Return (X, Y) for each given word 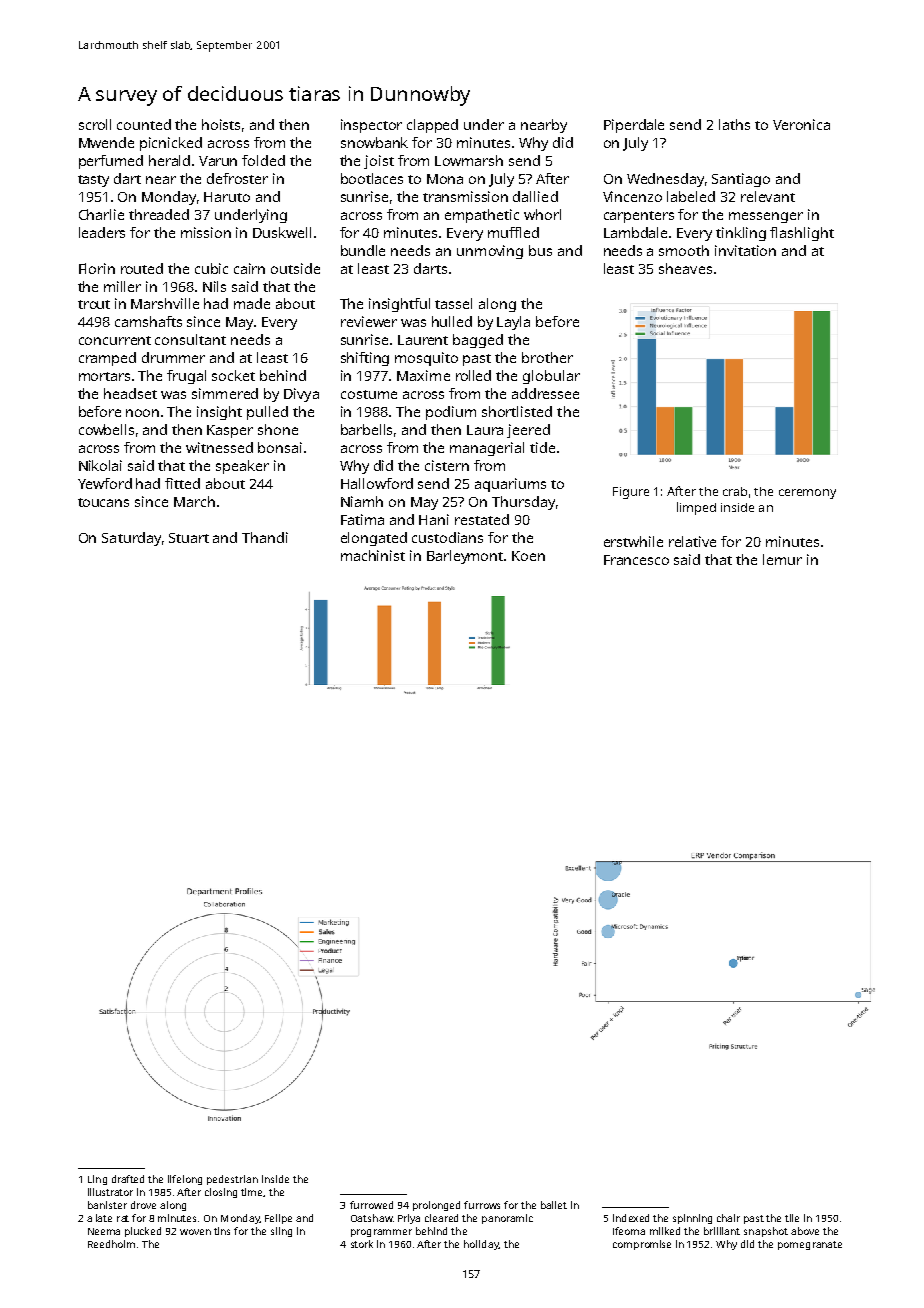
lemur (782, 559)
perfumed (111, 162)
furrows (482, 1205)
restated (482, 519)
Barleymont (466, 557)
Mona (445, 179)
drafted (128, 1179)
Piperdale (634, 126)
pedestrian (232, 1180)
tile (792, 1218)
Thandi (265, 537)
